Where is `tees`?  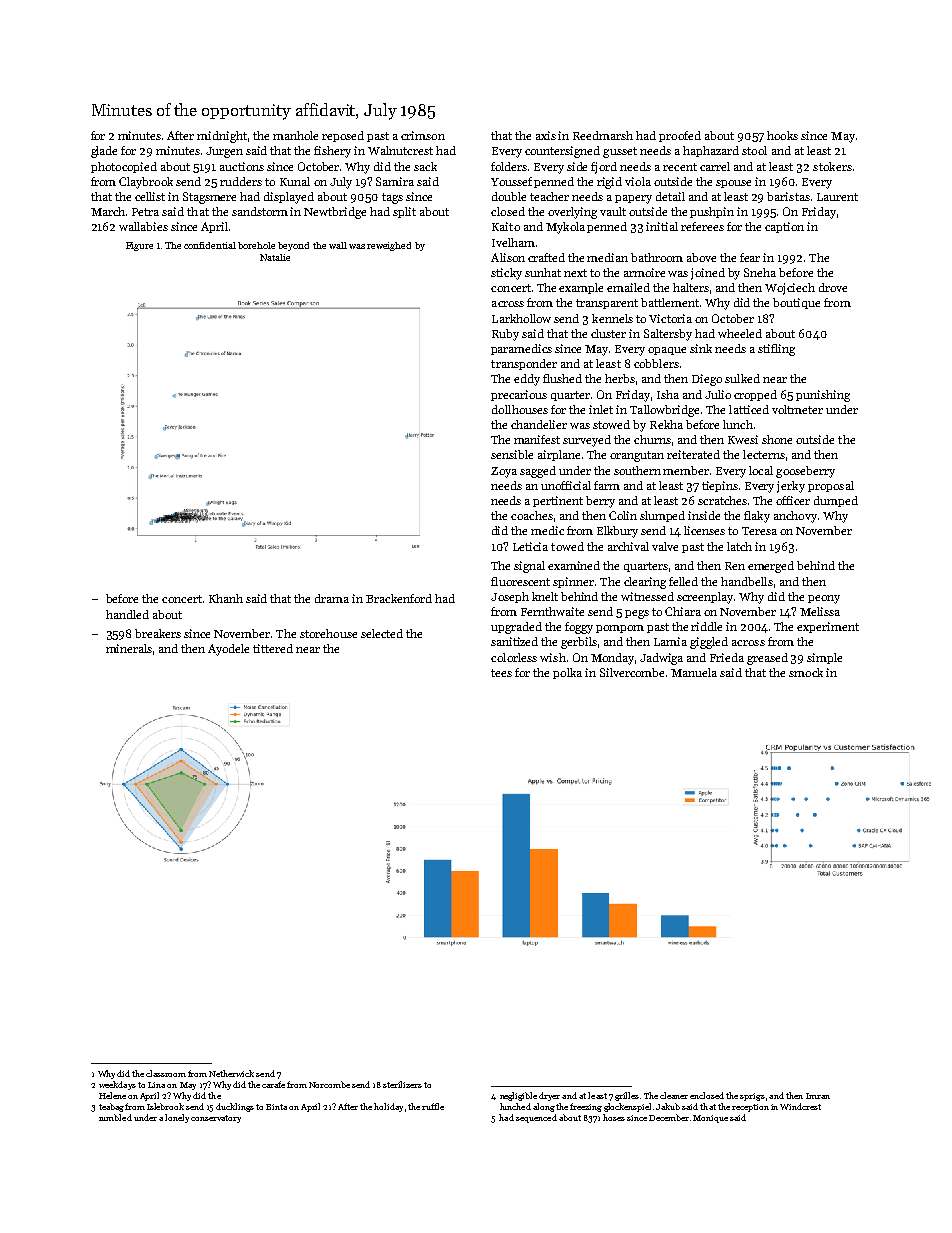
tees is located at coordinates (501, 673).
